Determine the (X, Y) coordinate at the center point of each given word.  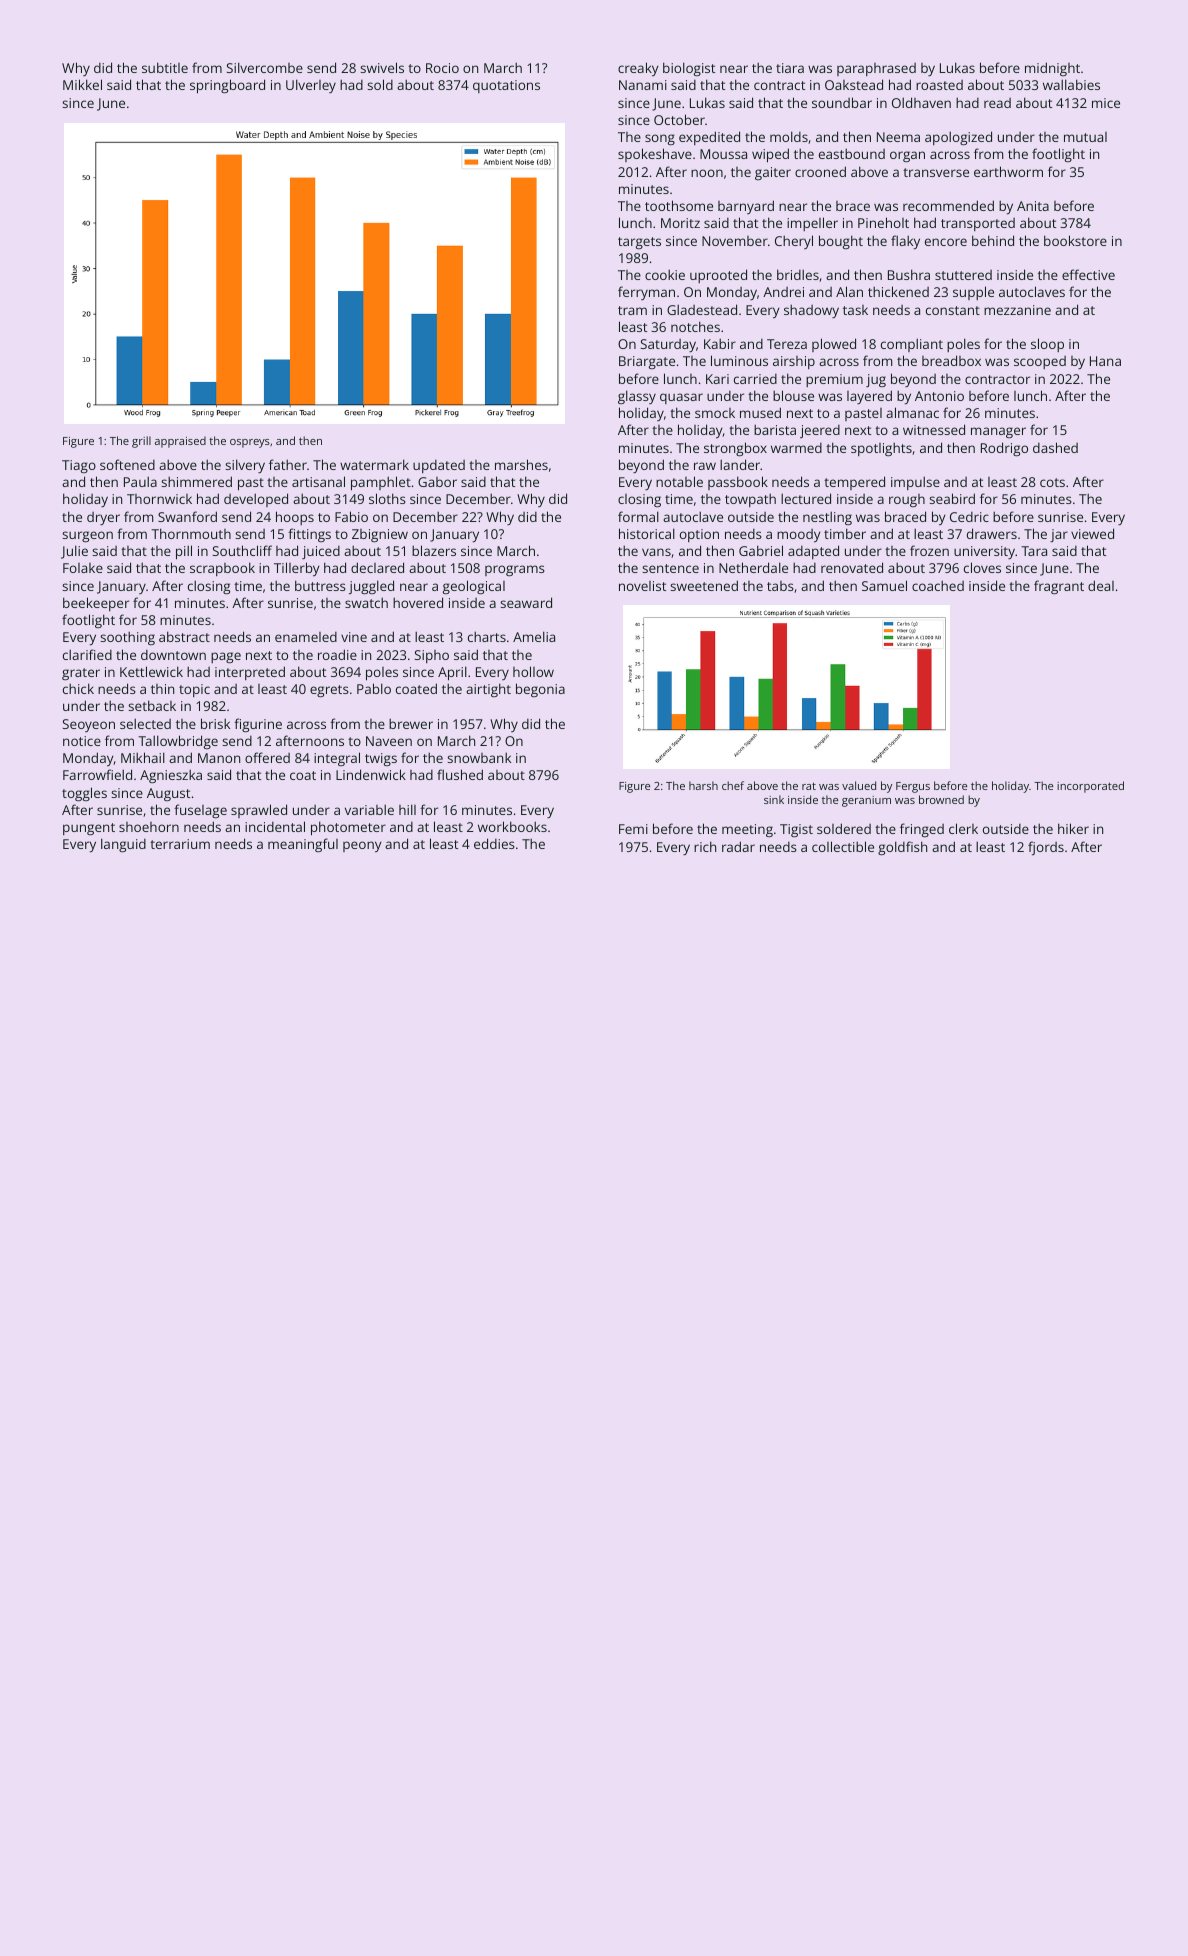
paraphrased (876, 69)
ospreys (250, 443)
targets (639, 243)
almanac (912, 412)
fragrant (1059, 587)
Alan (849, 291)
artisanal (318, 481)
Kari (717, 379)
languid (123, 845)
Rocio (442, 68)
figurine (258, 725)
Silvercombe (265, 67)
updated (439, 466)
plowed (834, 345)
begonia (540, 690)
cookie (665, 274)
